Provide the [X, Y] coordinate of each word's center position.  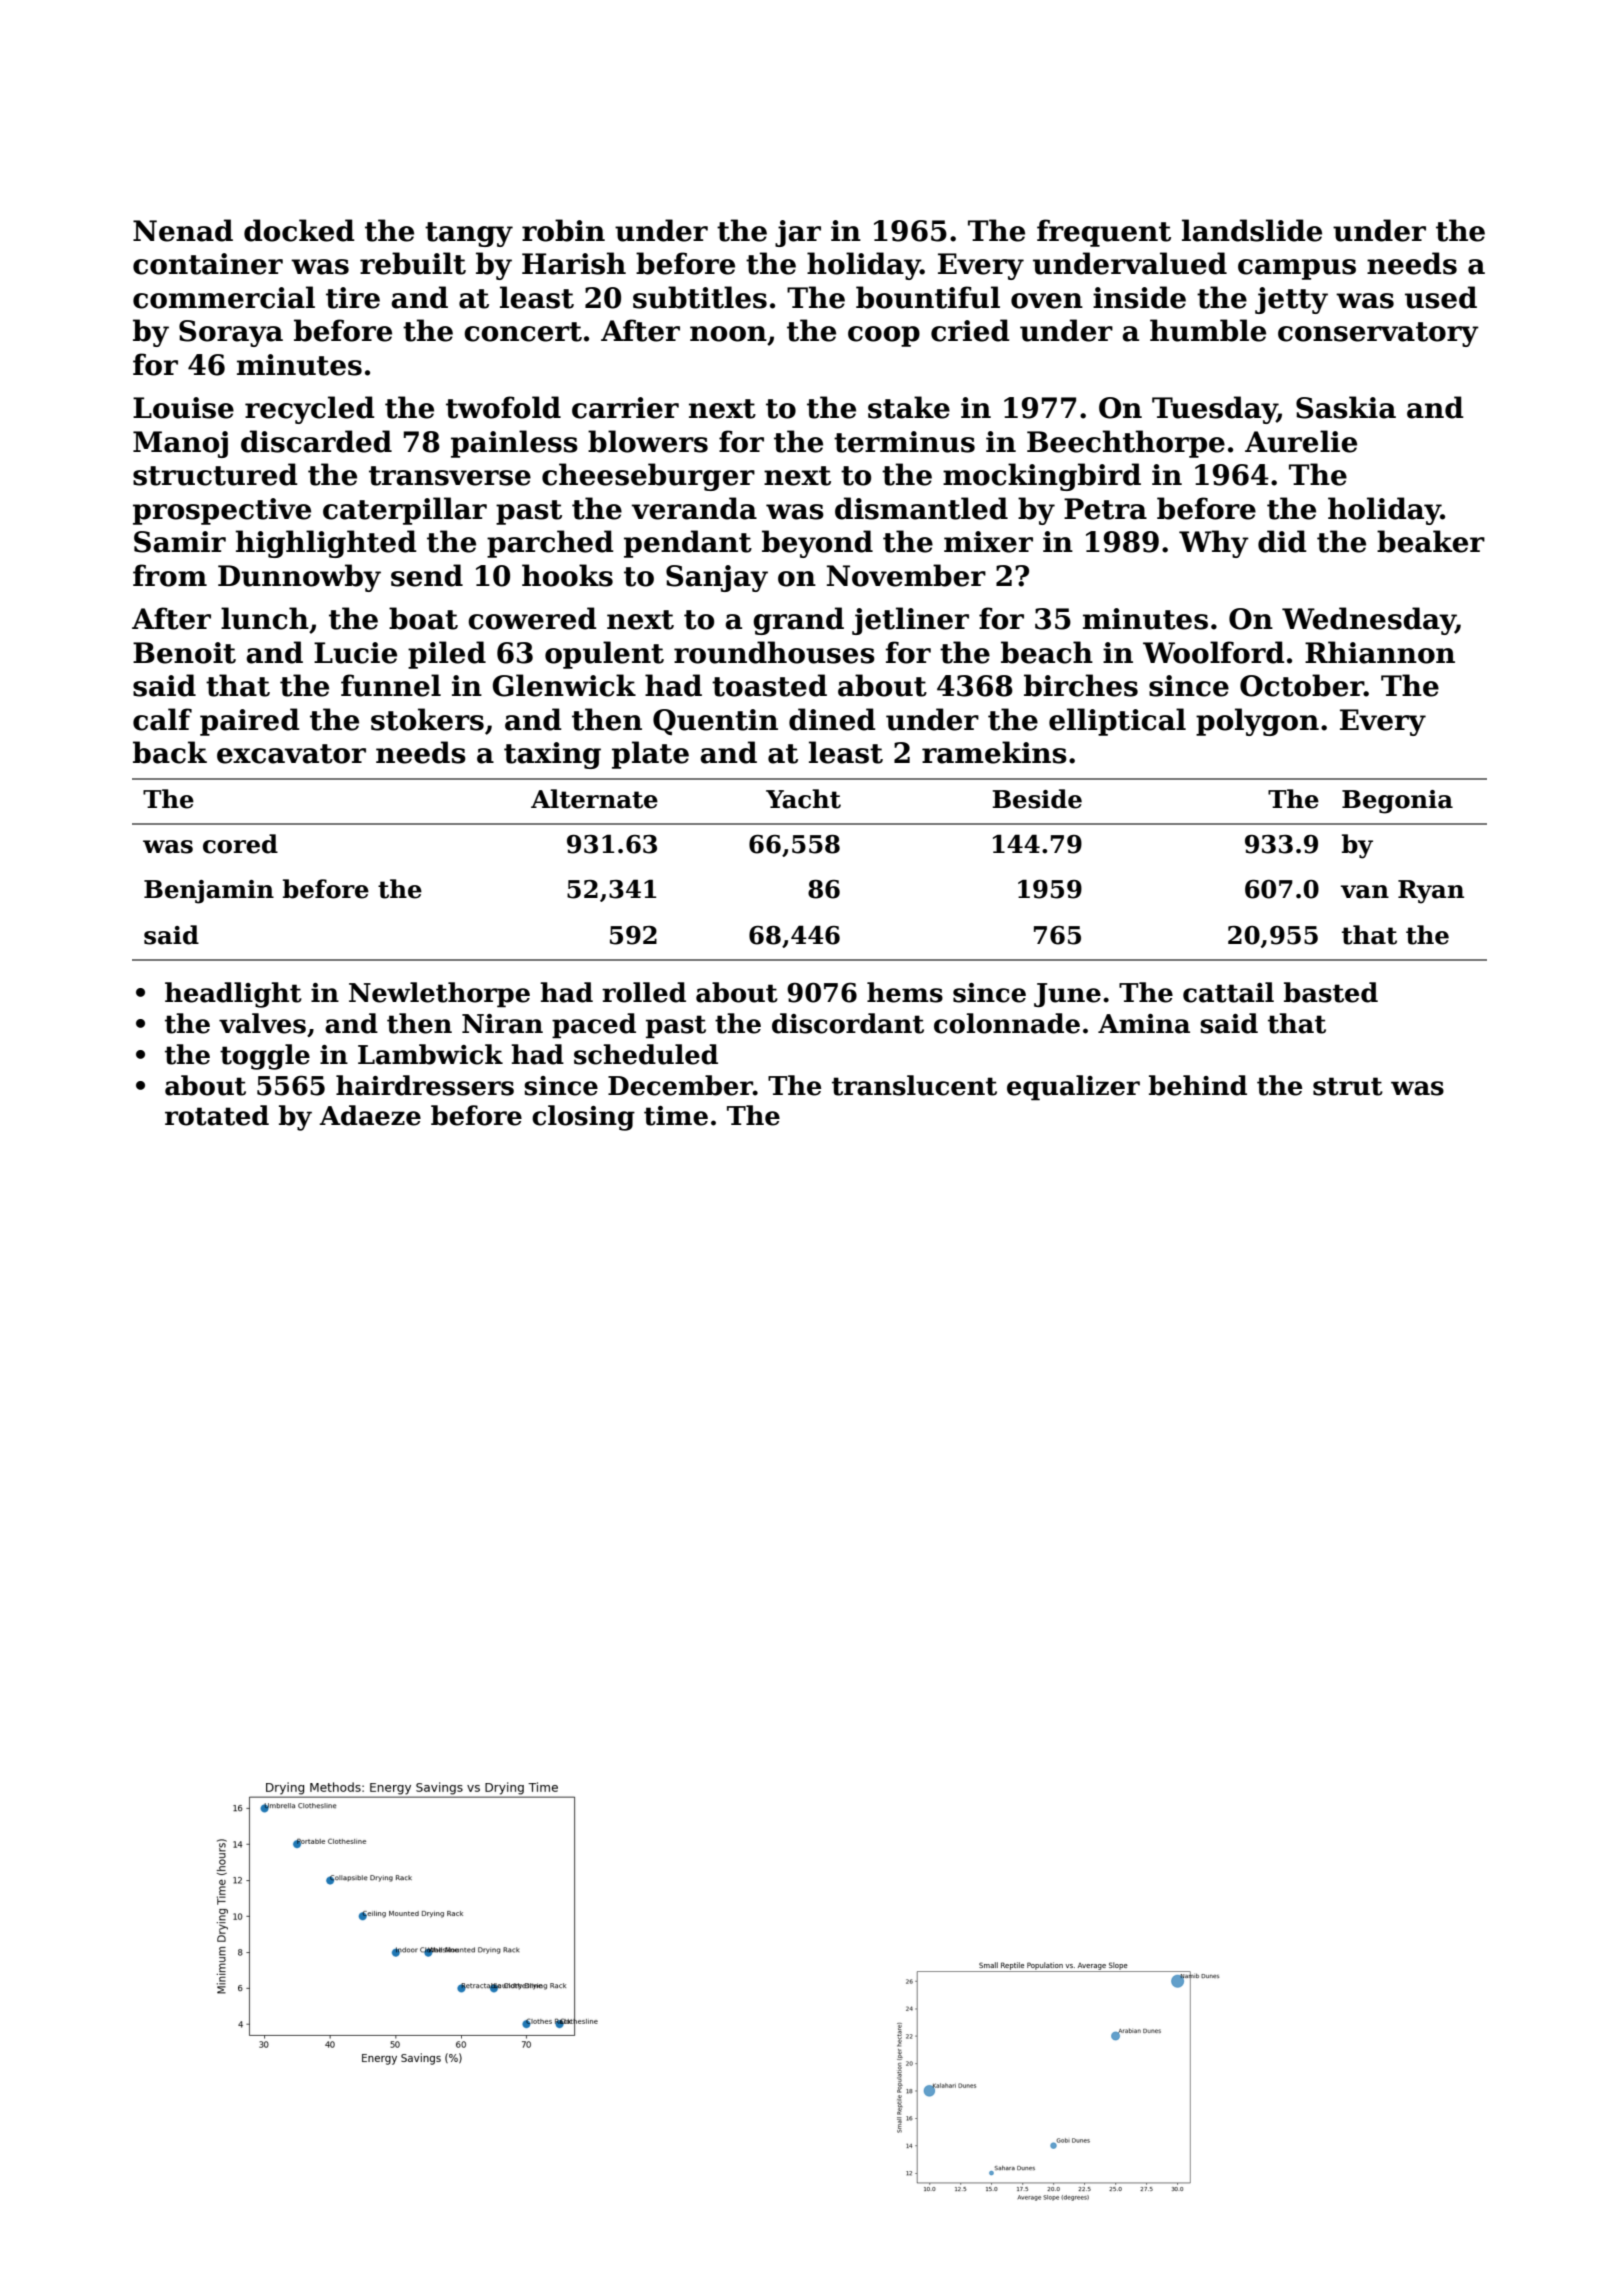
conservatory [1378, 334]
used [1441, 297]
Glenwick [564, 685]
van [1365, 892]
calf [162, 719]
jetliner [910, 621]
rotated [217, 1115]
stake [909, 407]
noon [728, 334]
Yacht [803, 799]
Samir [180, 542]
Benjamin [209, 892]
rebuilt [413, 263]
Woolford [1214, 652]
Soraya [231, 333]
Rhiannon [1380, 652]
